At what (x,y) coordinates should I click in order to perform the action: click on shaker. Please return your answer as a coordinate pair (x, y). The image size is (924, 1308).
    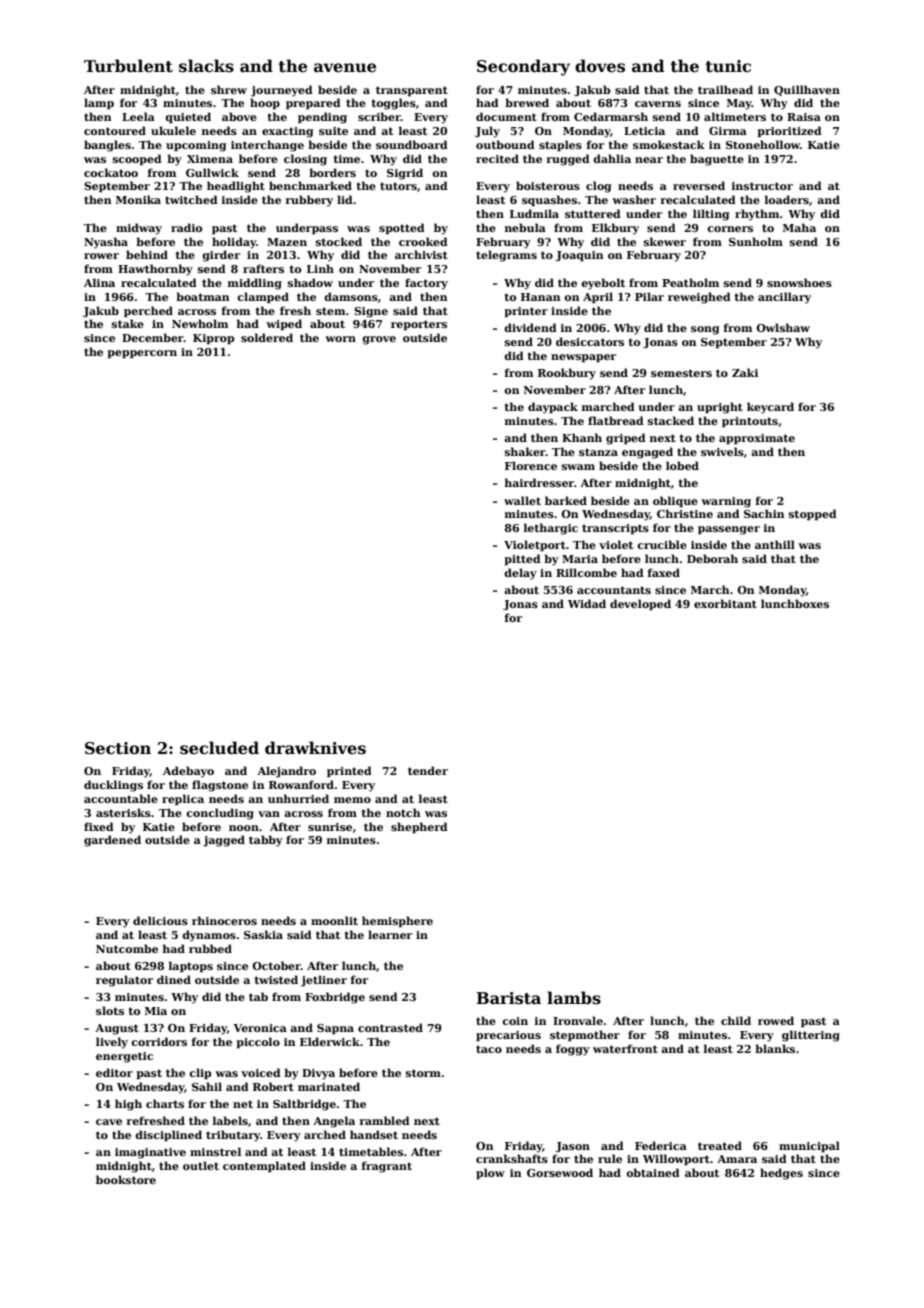
    Looking at the image, I should click on (525, 451).
